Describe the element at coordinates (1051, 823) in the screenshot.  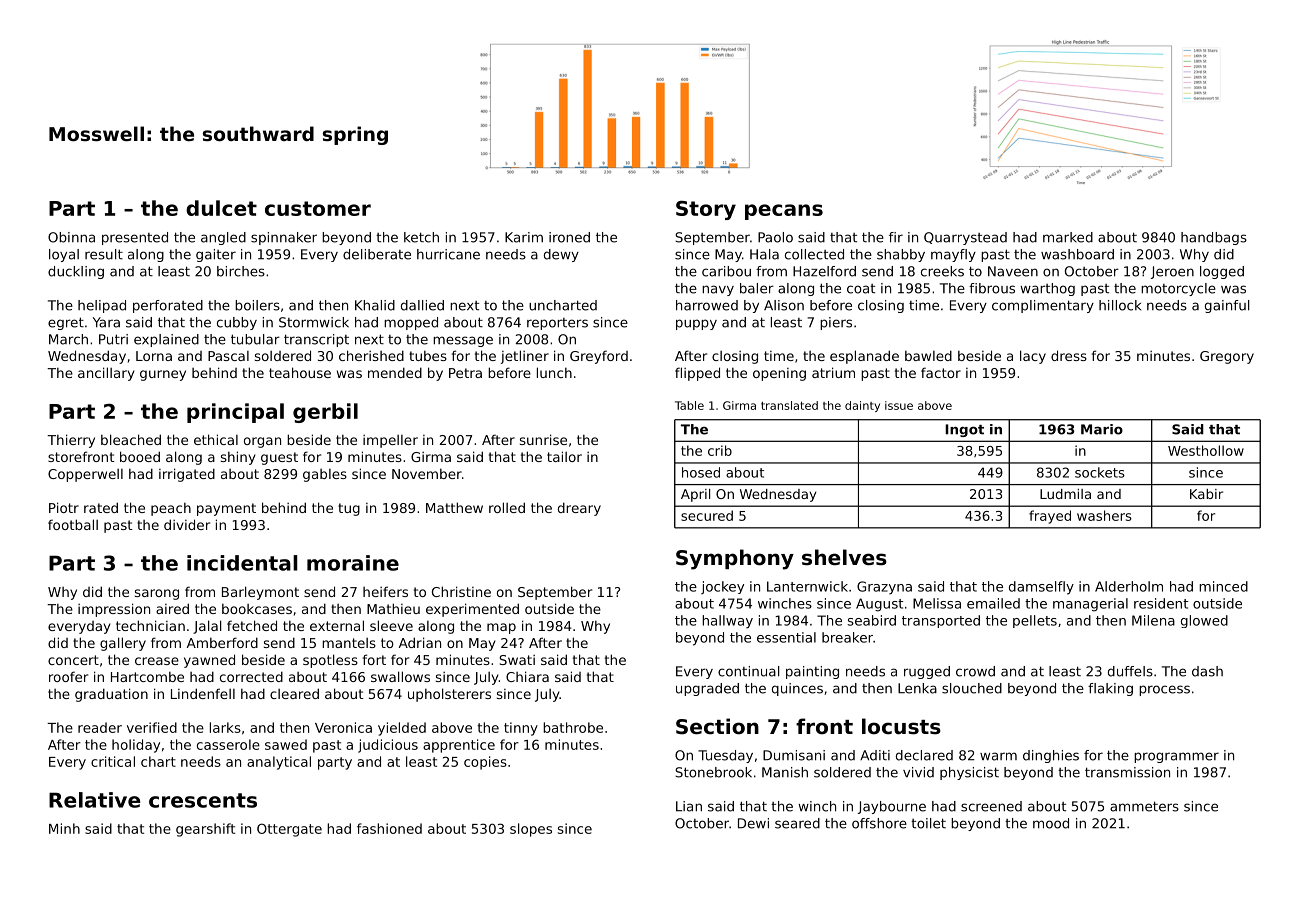
I see `mood` at that location.
